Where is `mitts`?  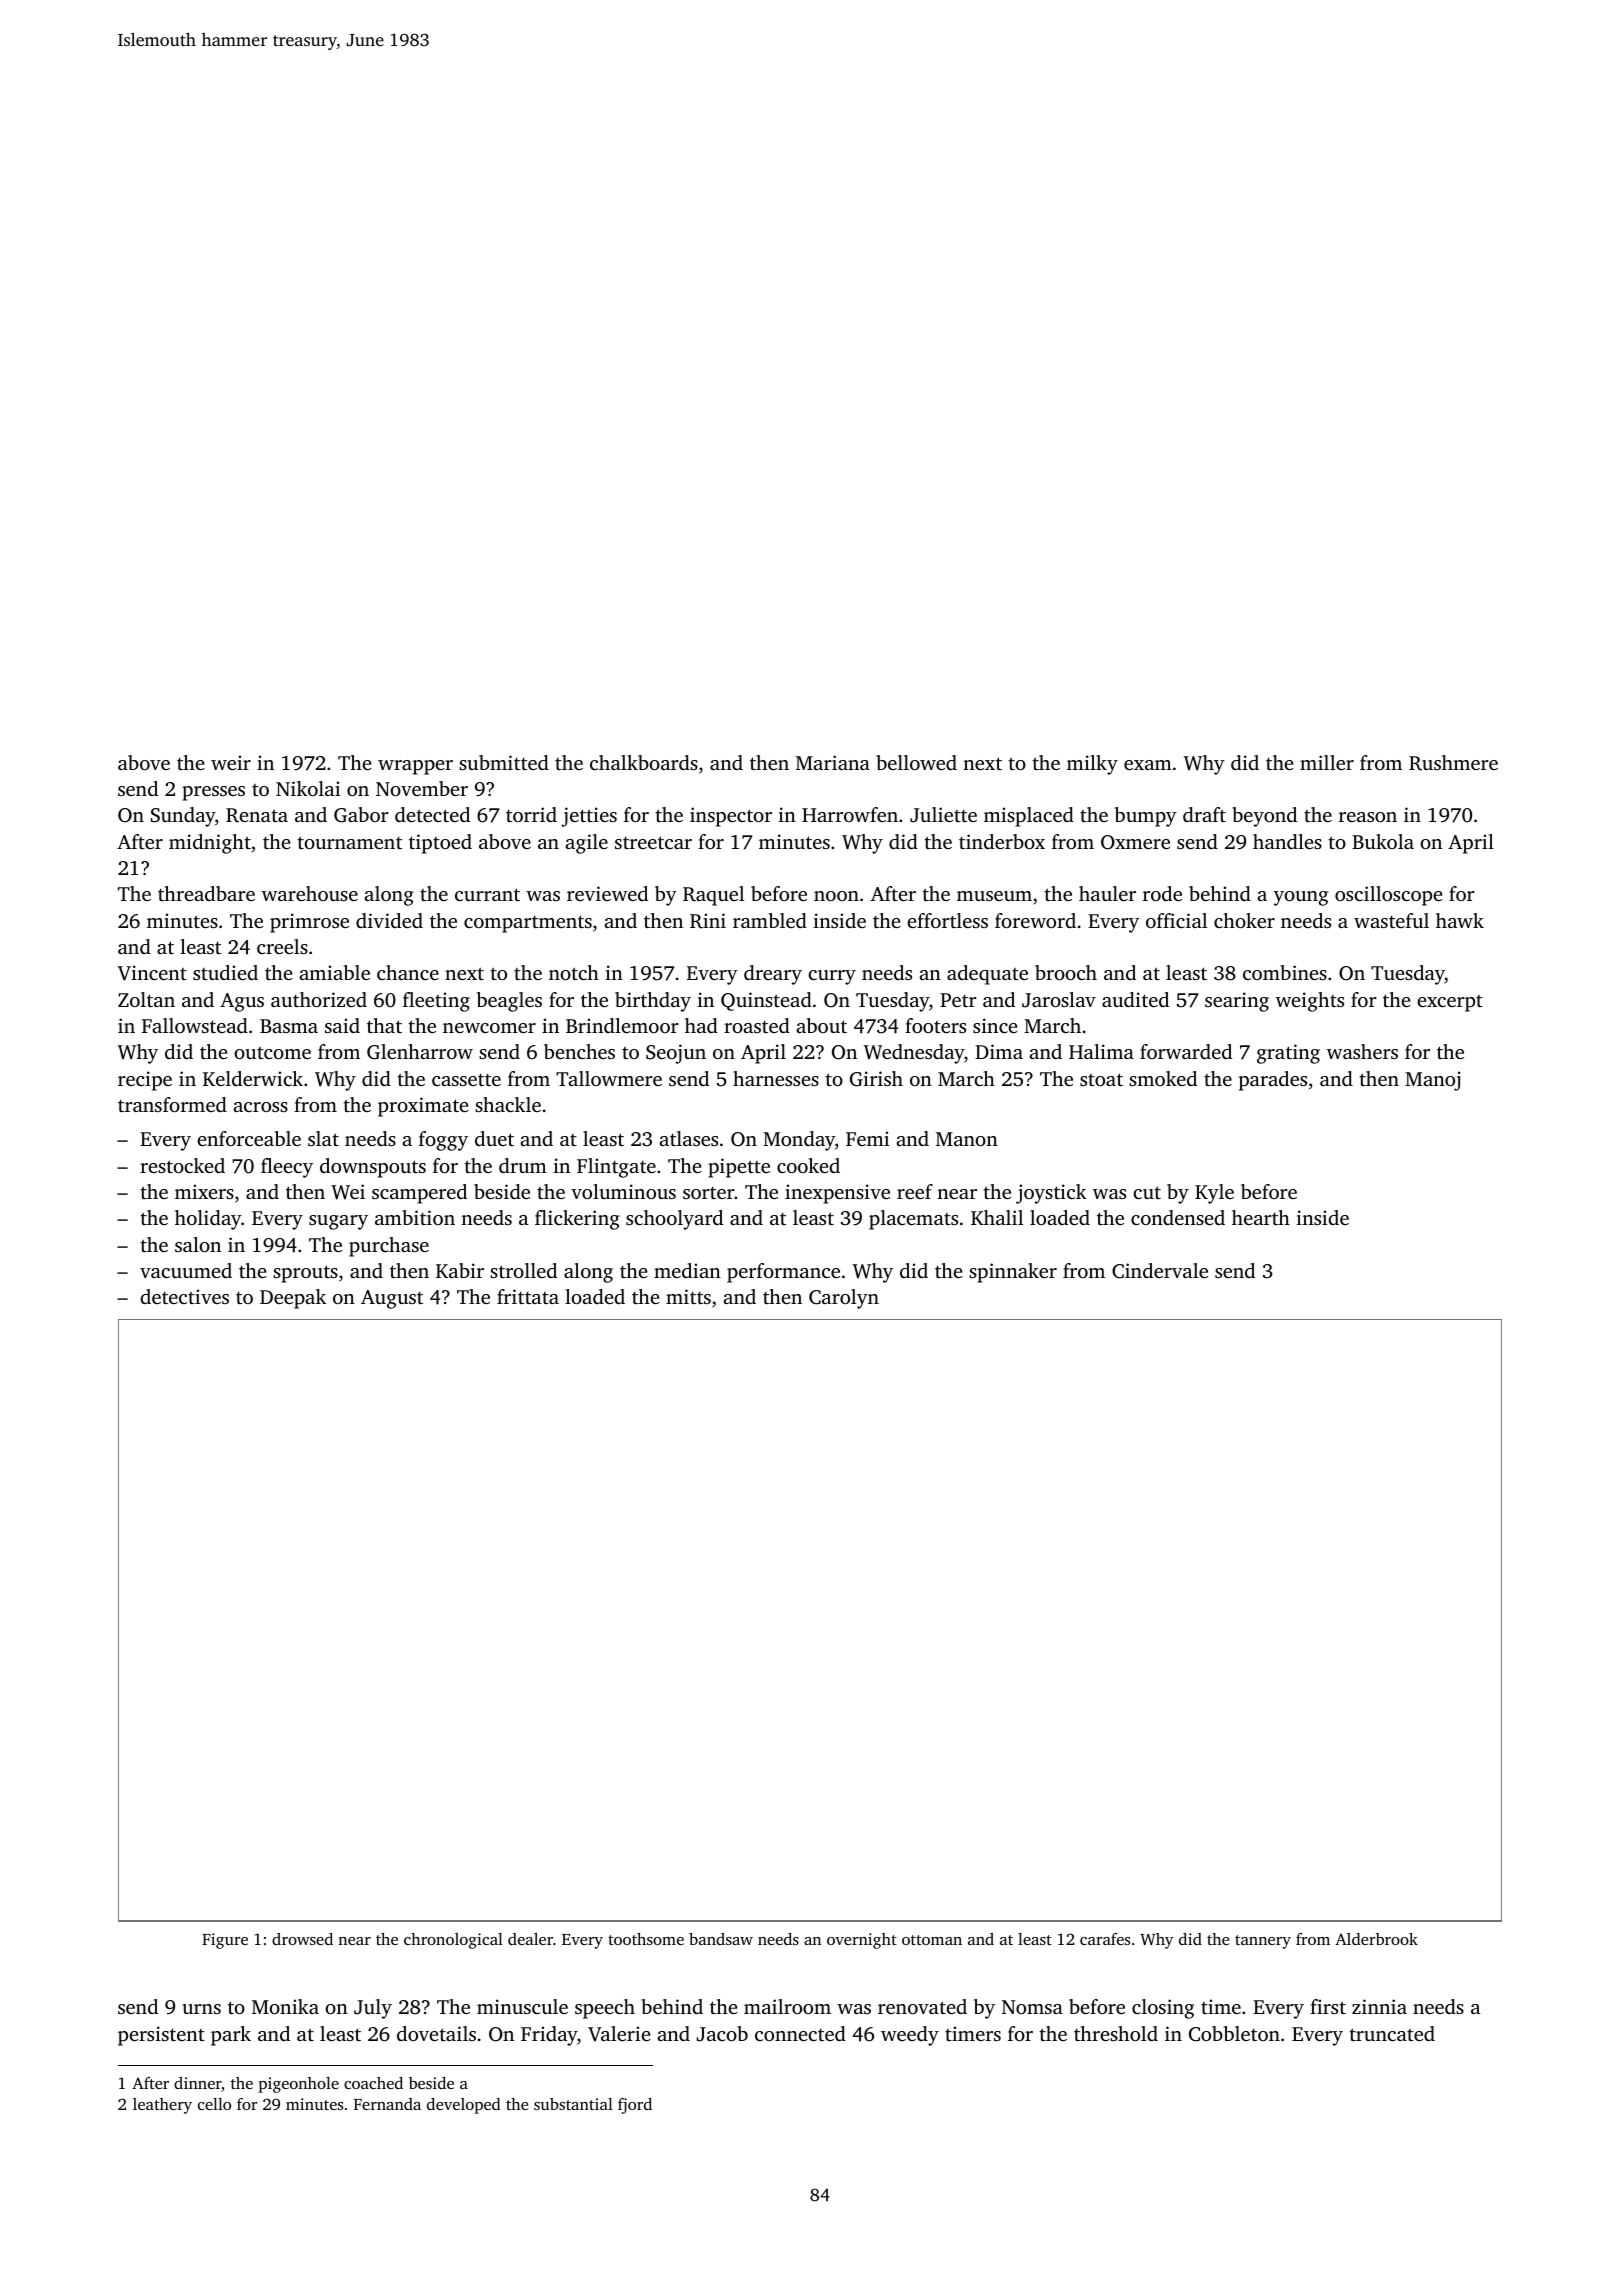
mitts is located at coordinates (688, 1296).
